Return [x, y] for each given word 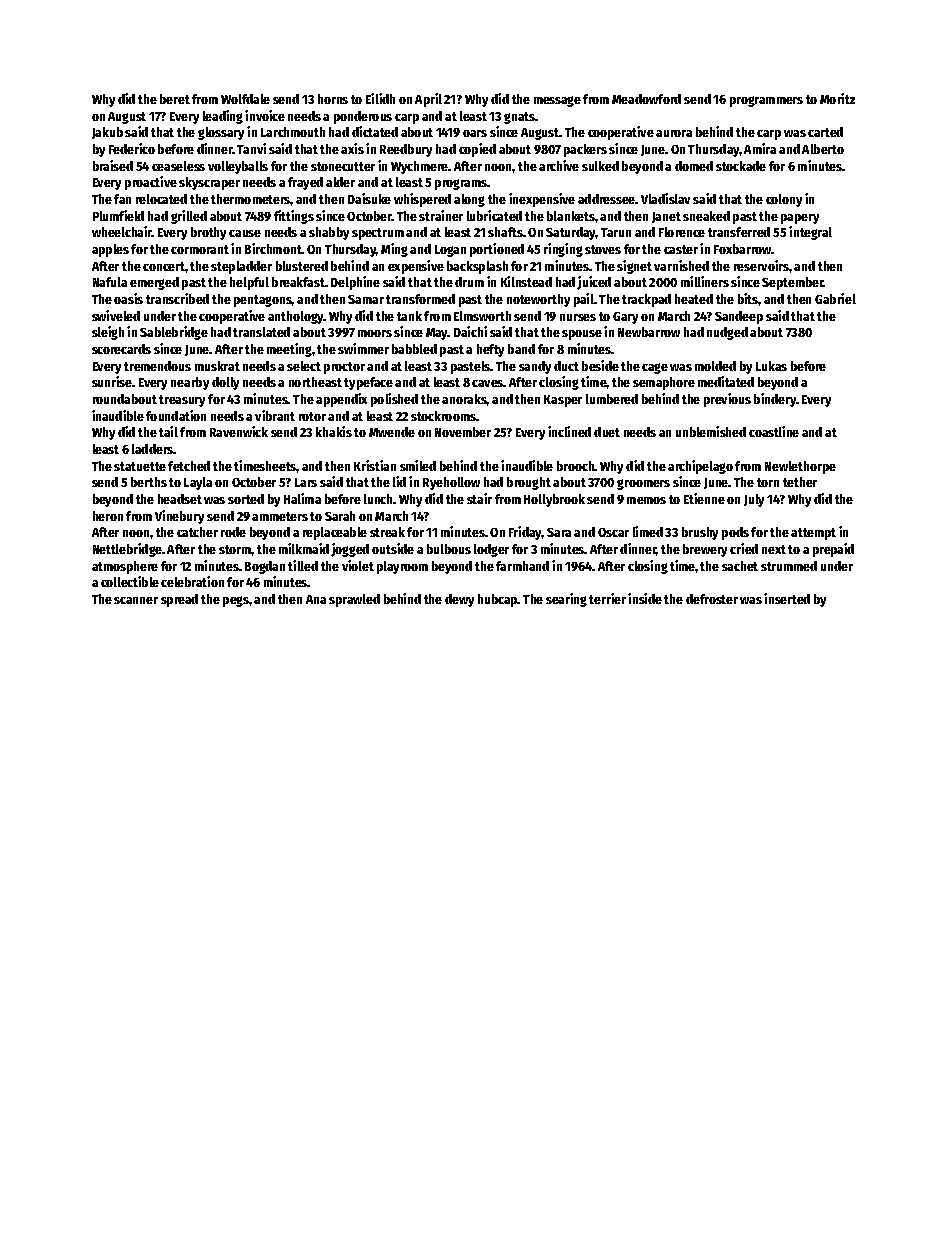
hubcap [498, 600]
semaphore [664, 383]
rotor [312, 416]
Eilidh [380, 98]
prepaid [833, 550]
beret [175, 99]
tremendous [157, 366]
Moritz [837, 98]
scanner [136, 600]
